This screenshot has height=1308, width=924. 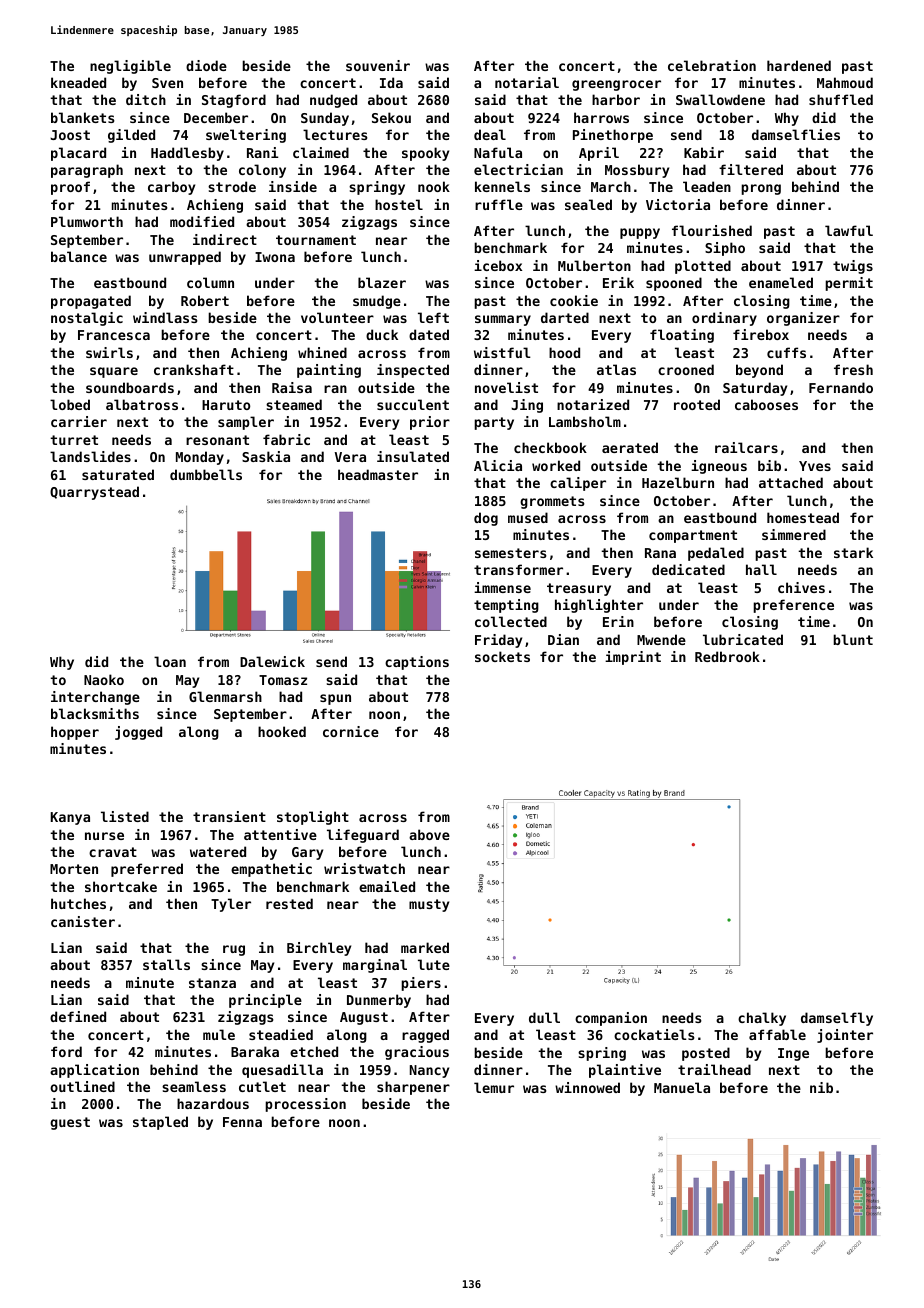 I want to click on canister, so click(x=83, y=921).
